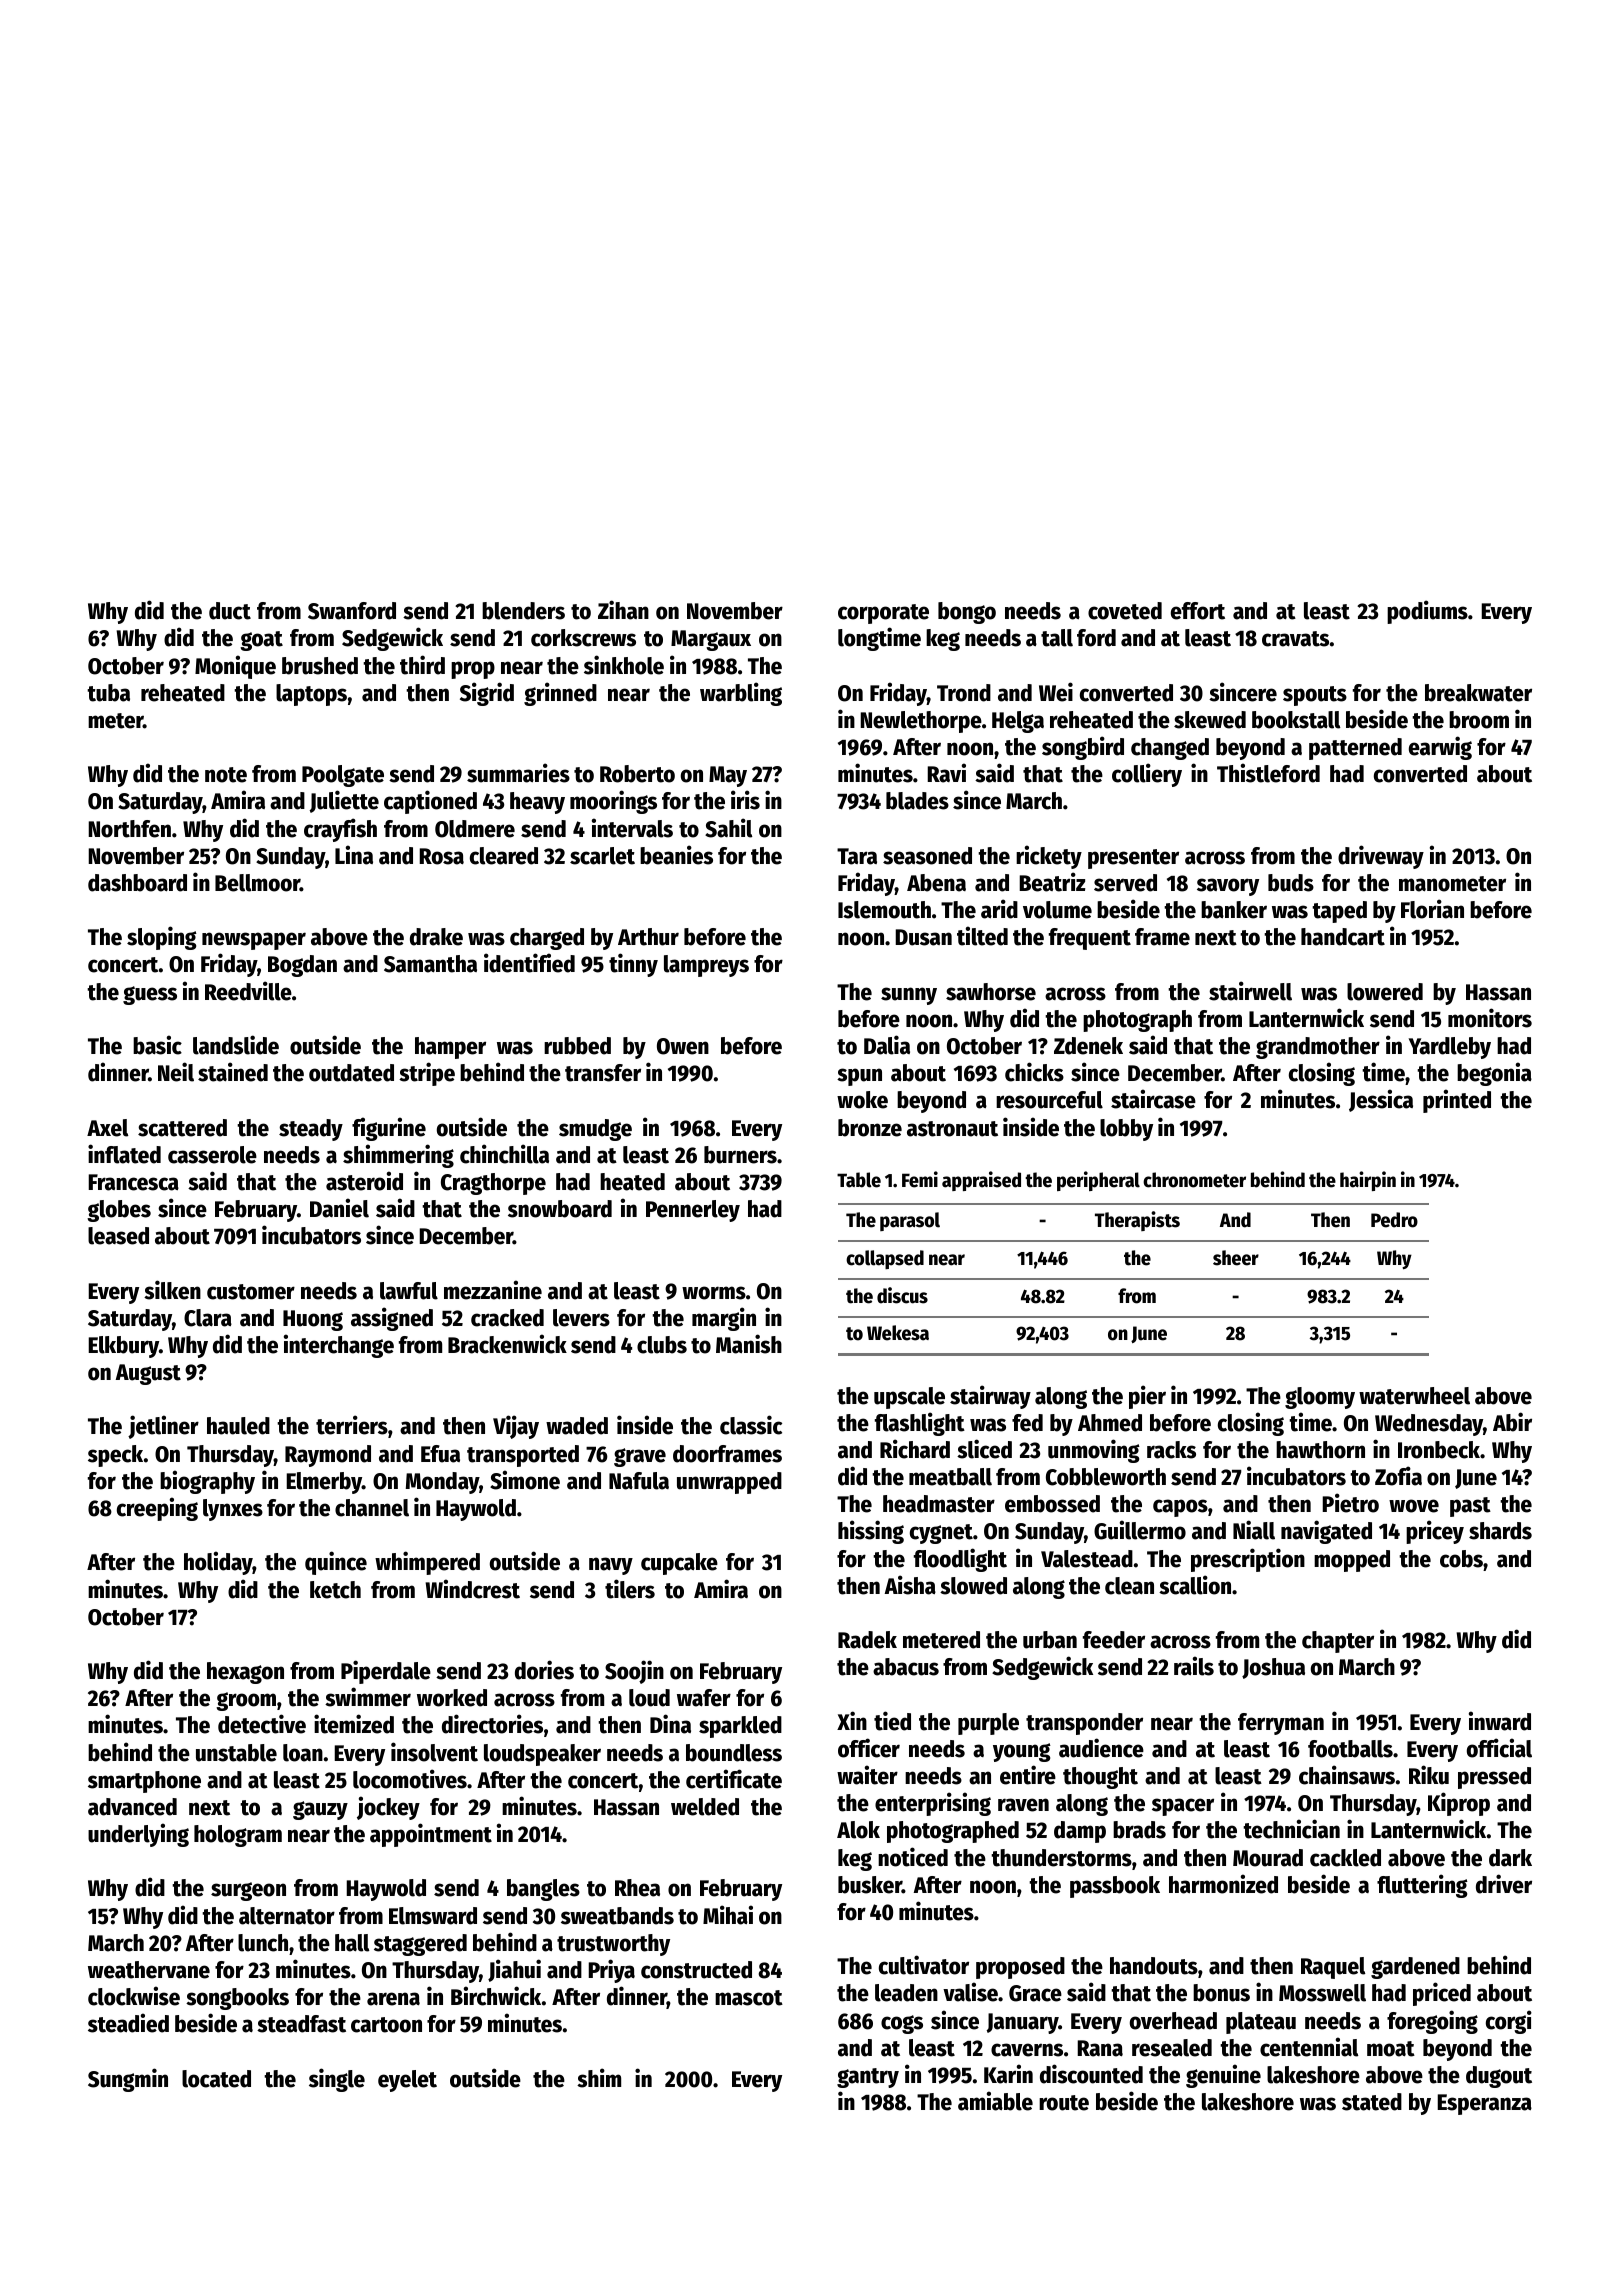  What do you see at coordinates (230, 611) in the screenshot?
I see `duct` at bounding box center [230, 611].
